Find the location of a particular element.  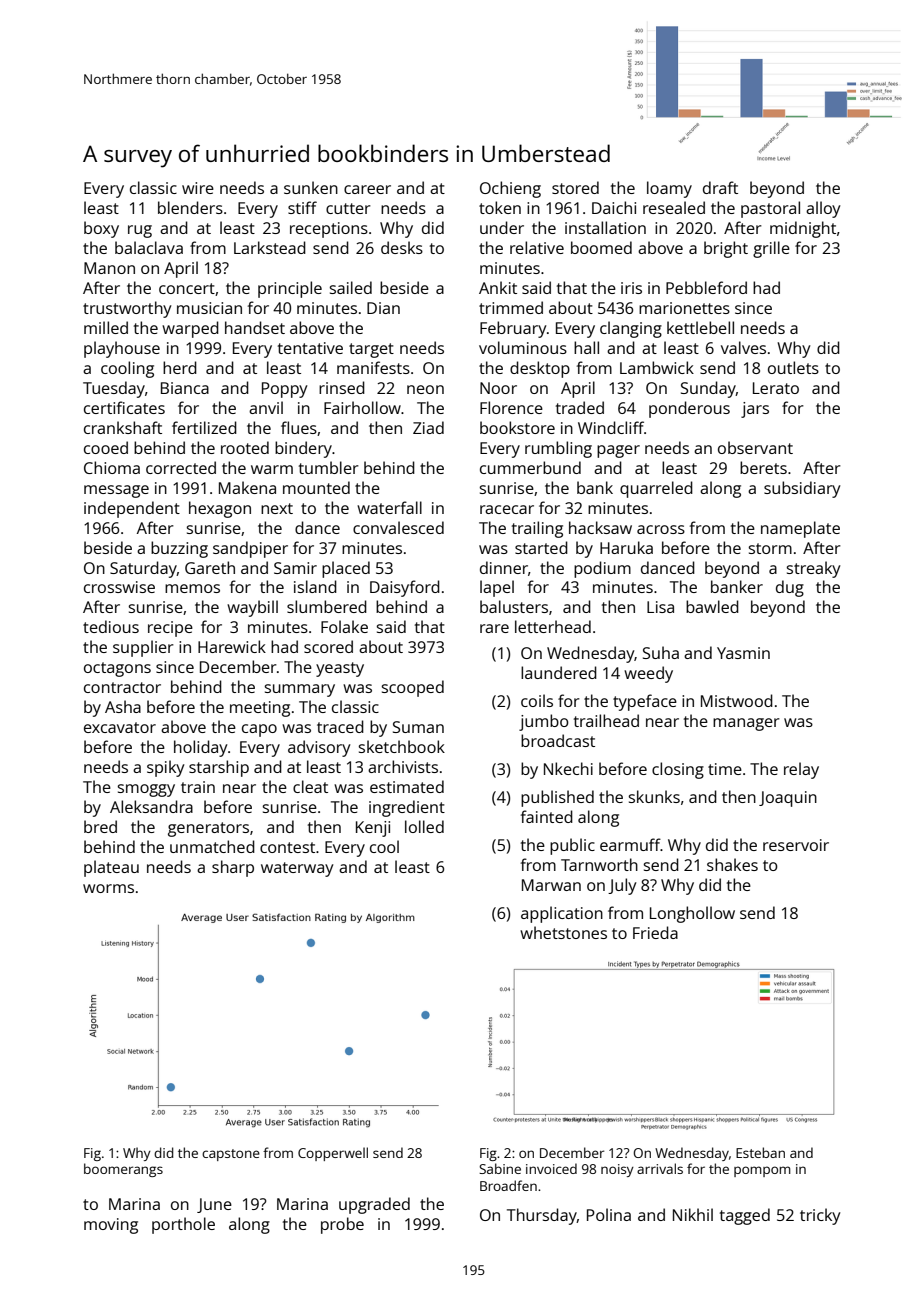

coils is located at coordinates (537, 700).
